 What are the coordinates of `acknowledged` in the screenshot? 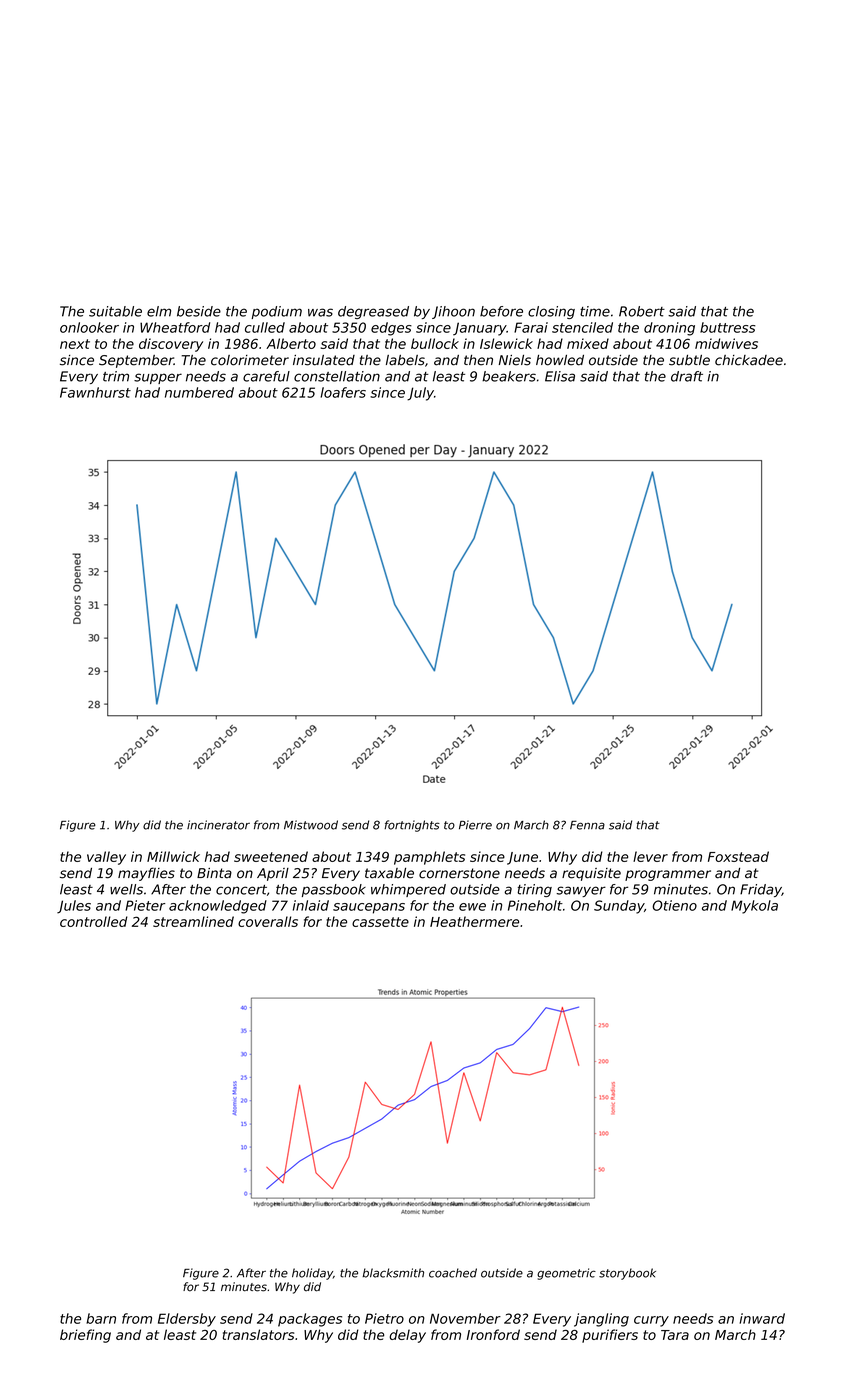 It's located at (218, 907).
